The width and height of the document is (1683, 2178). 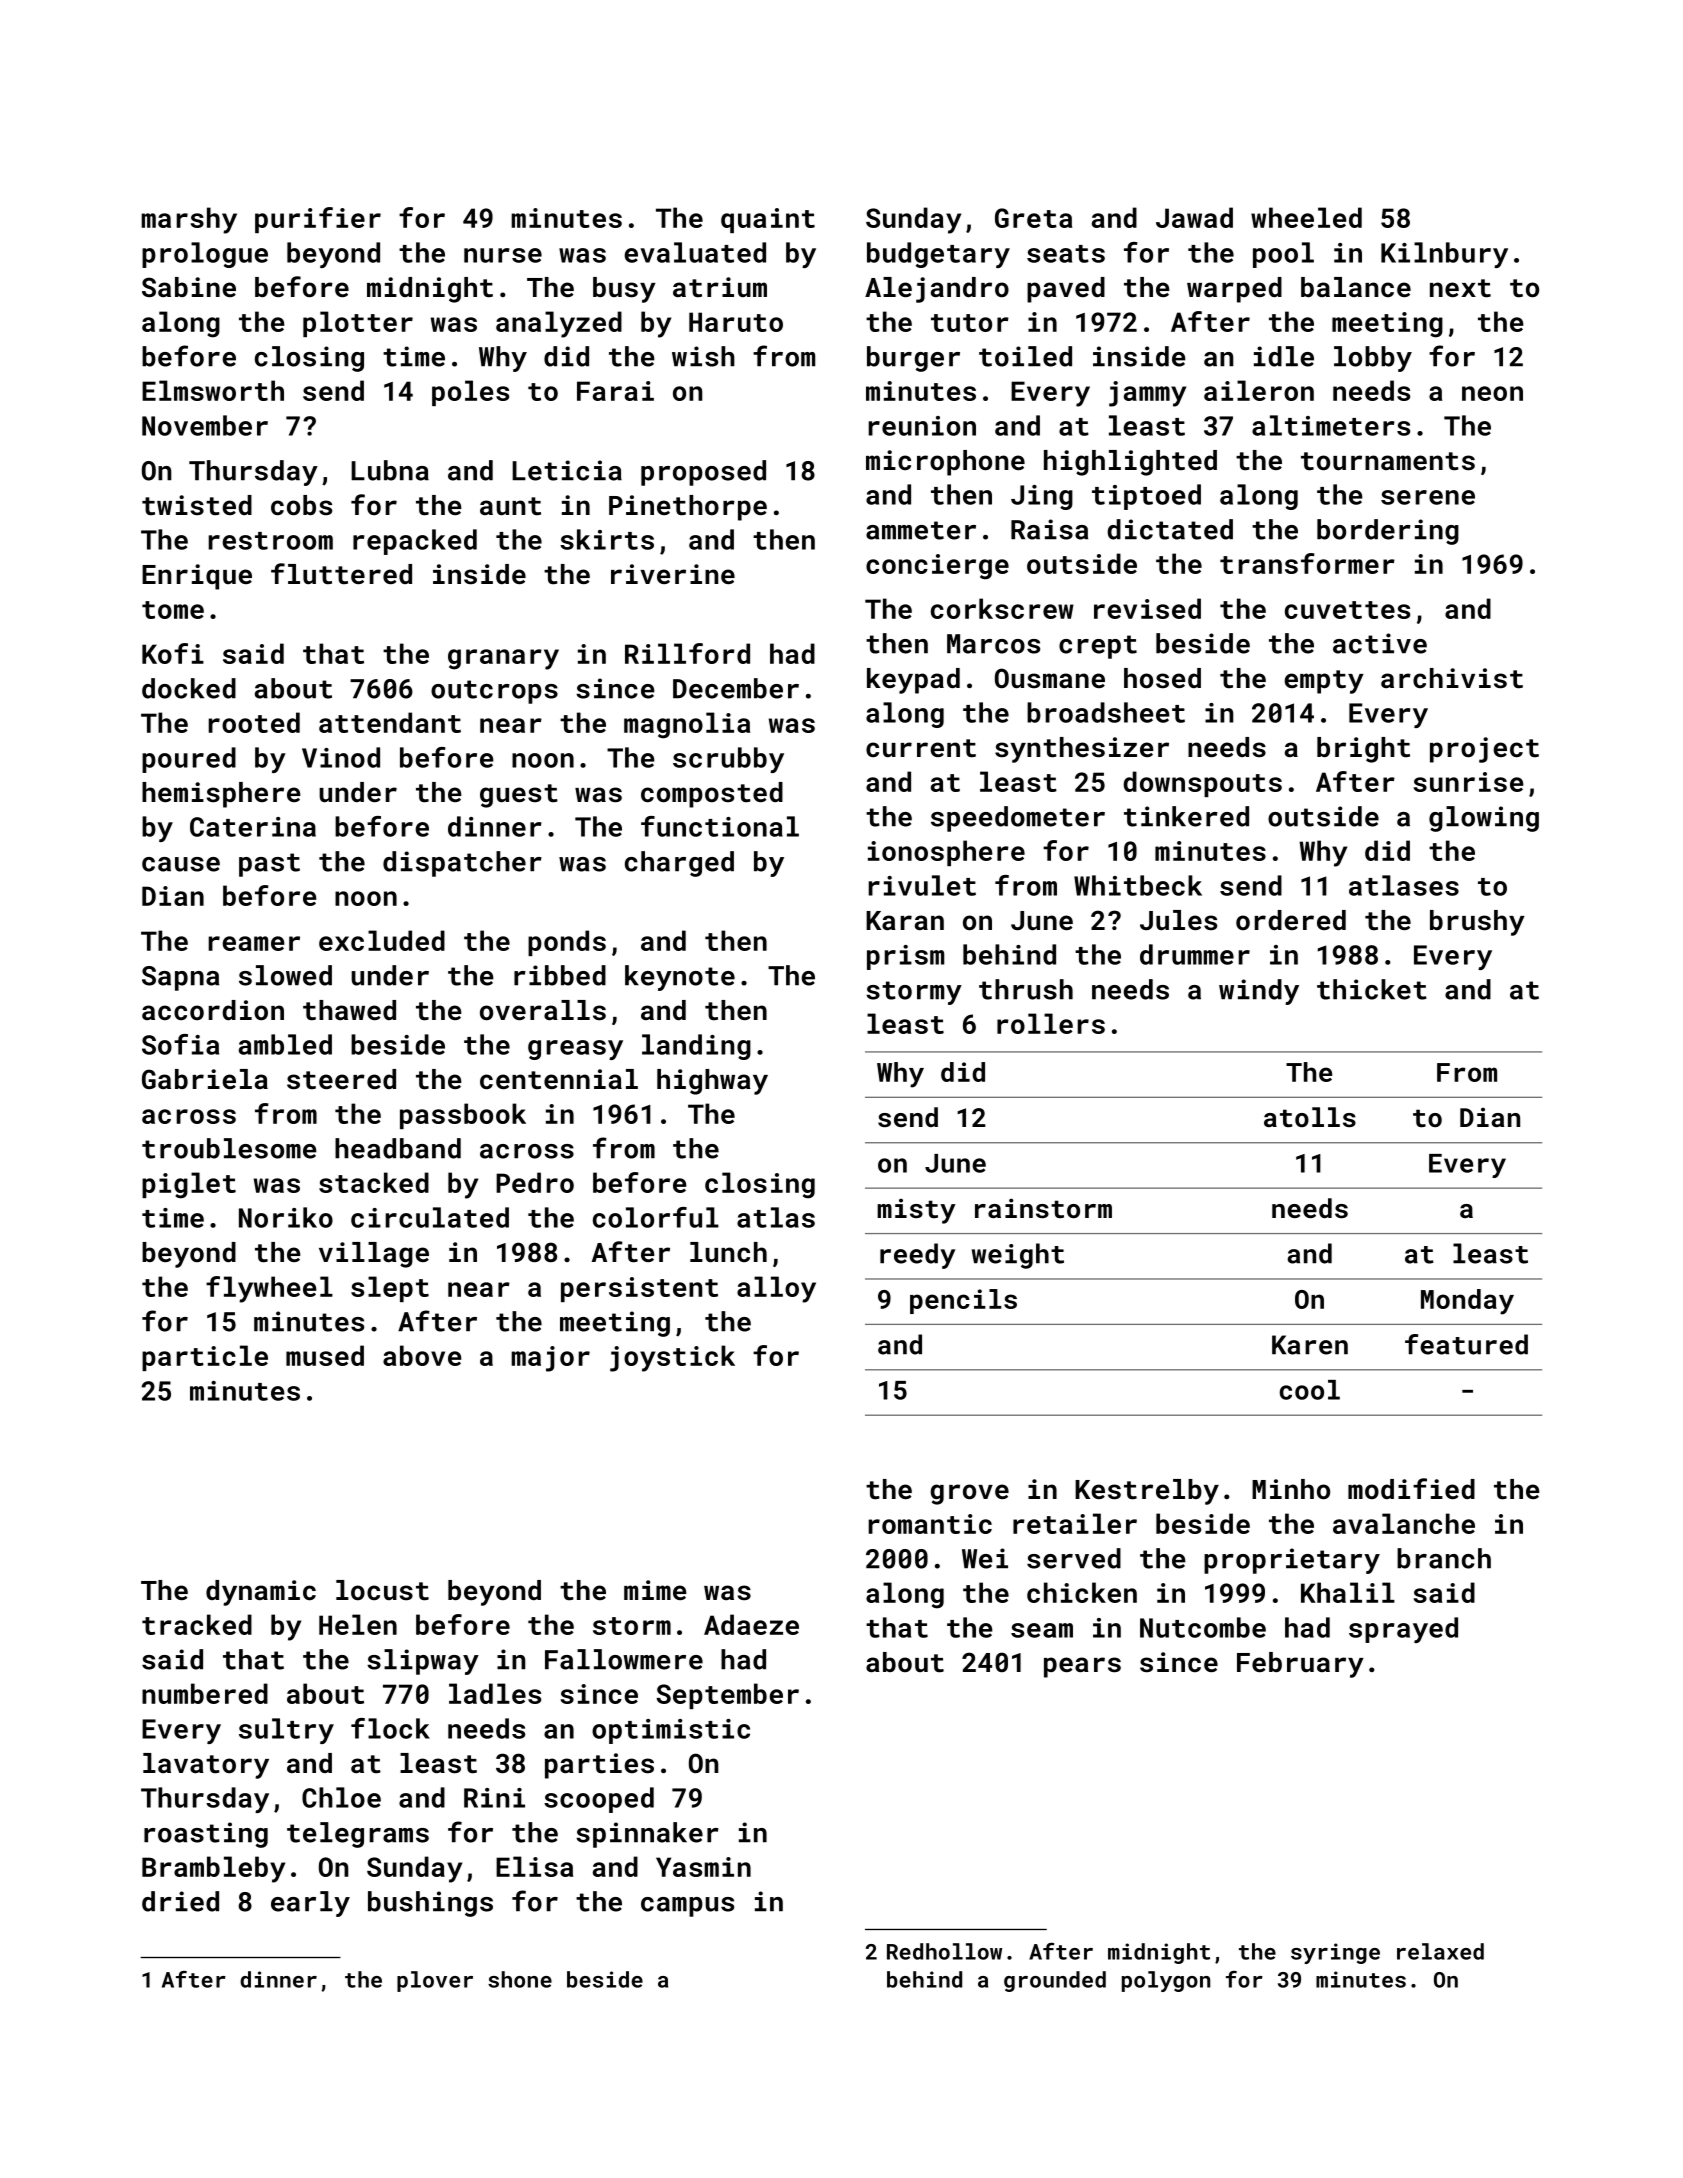 I want to click on corkscrew, so click(x=1002, y=608).
